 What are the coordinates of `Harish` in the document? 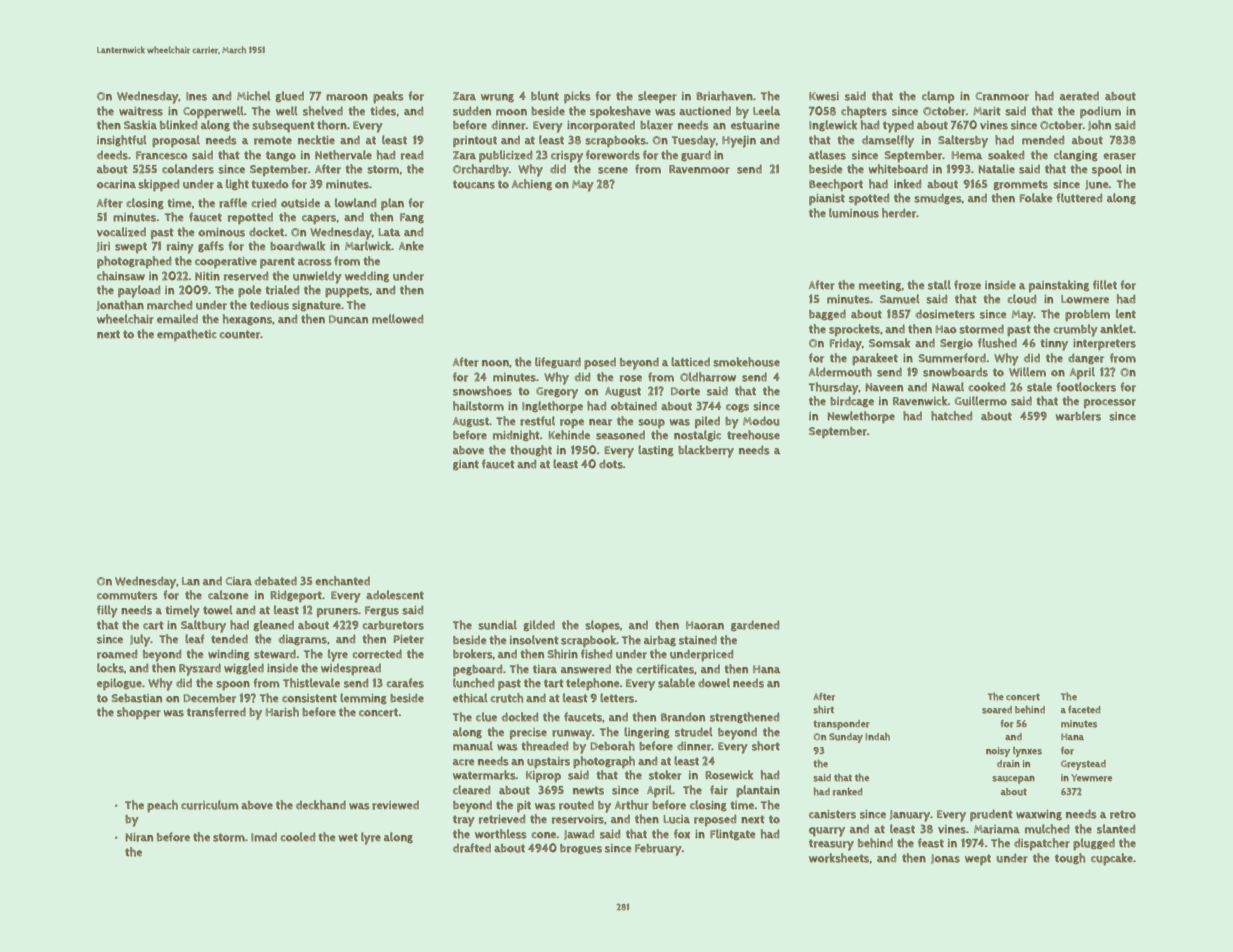 It's located at (282, 712).
